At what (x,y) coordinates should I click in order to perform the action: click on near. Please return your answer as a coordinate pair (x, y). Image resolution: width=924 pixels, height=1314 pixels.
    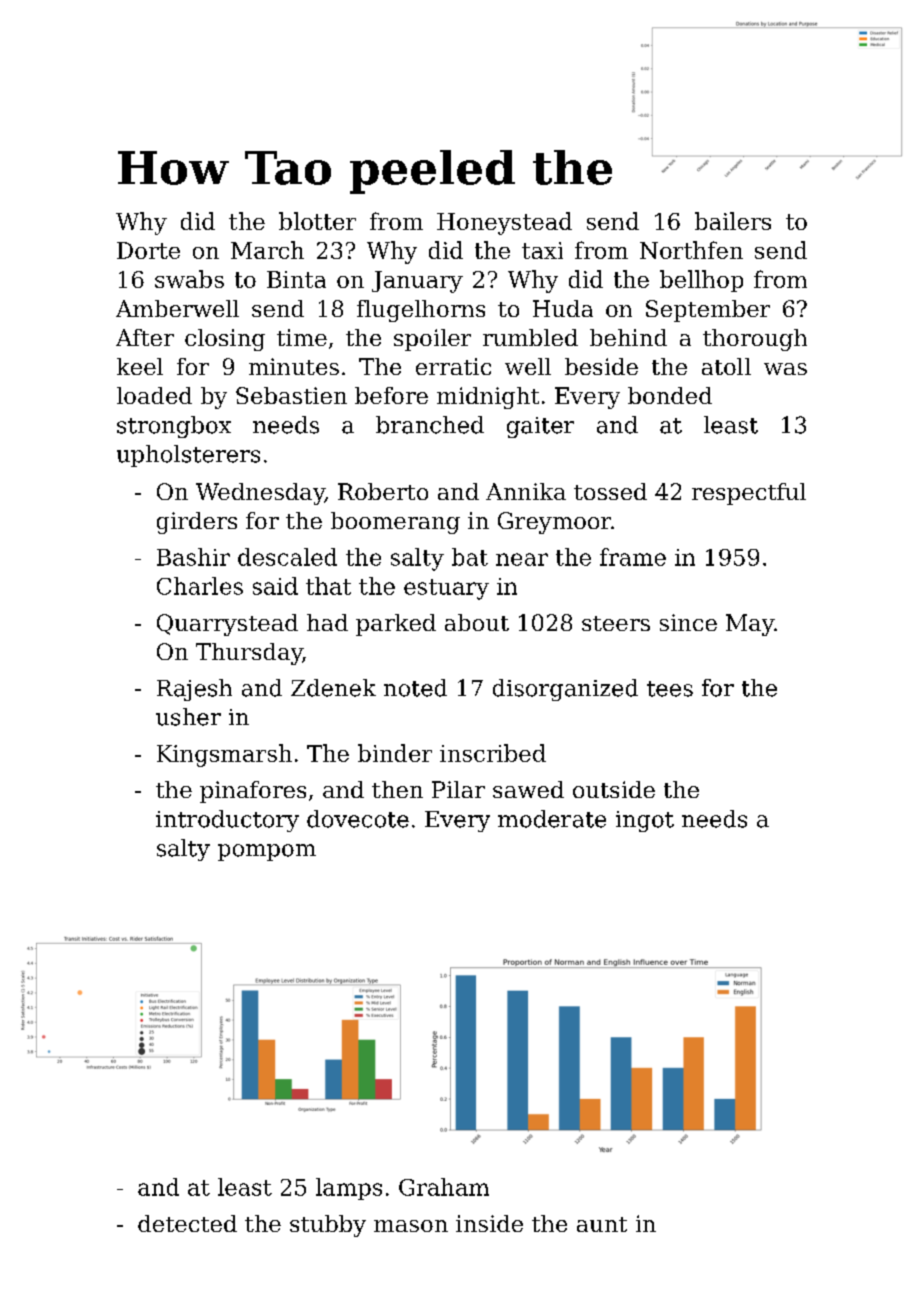
    Looking at the image, I should click on (522, 559).
